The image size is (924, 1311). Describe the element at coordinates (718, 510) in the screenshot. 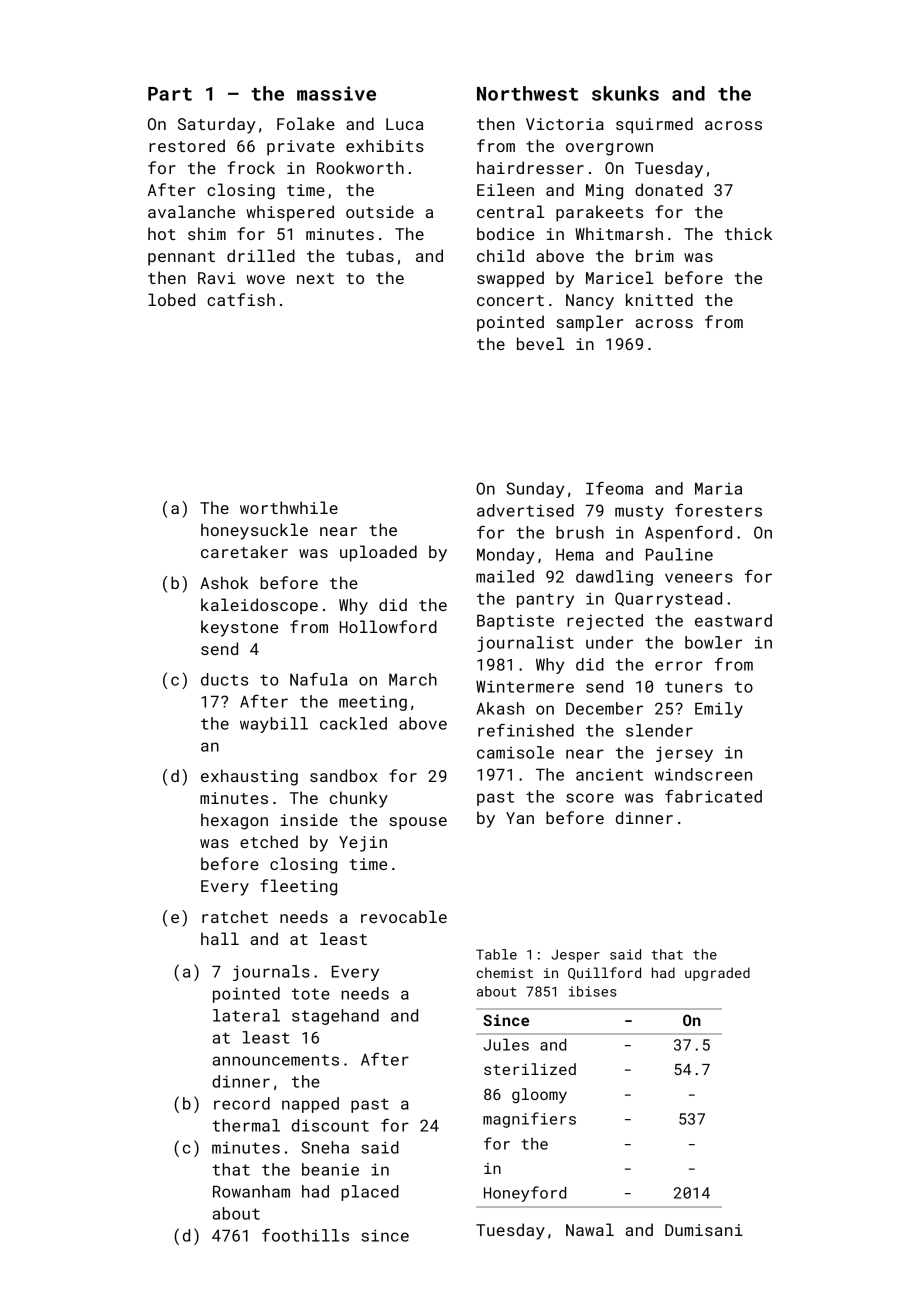

I see `foresters` at that location.
